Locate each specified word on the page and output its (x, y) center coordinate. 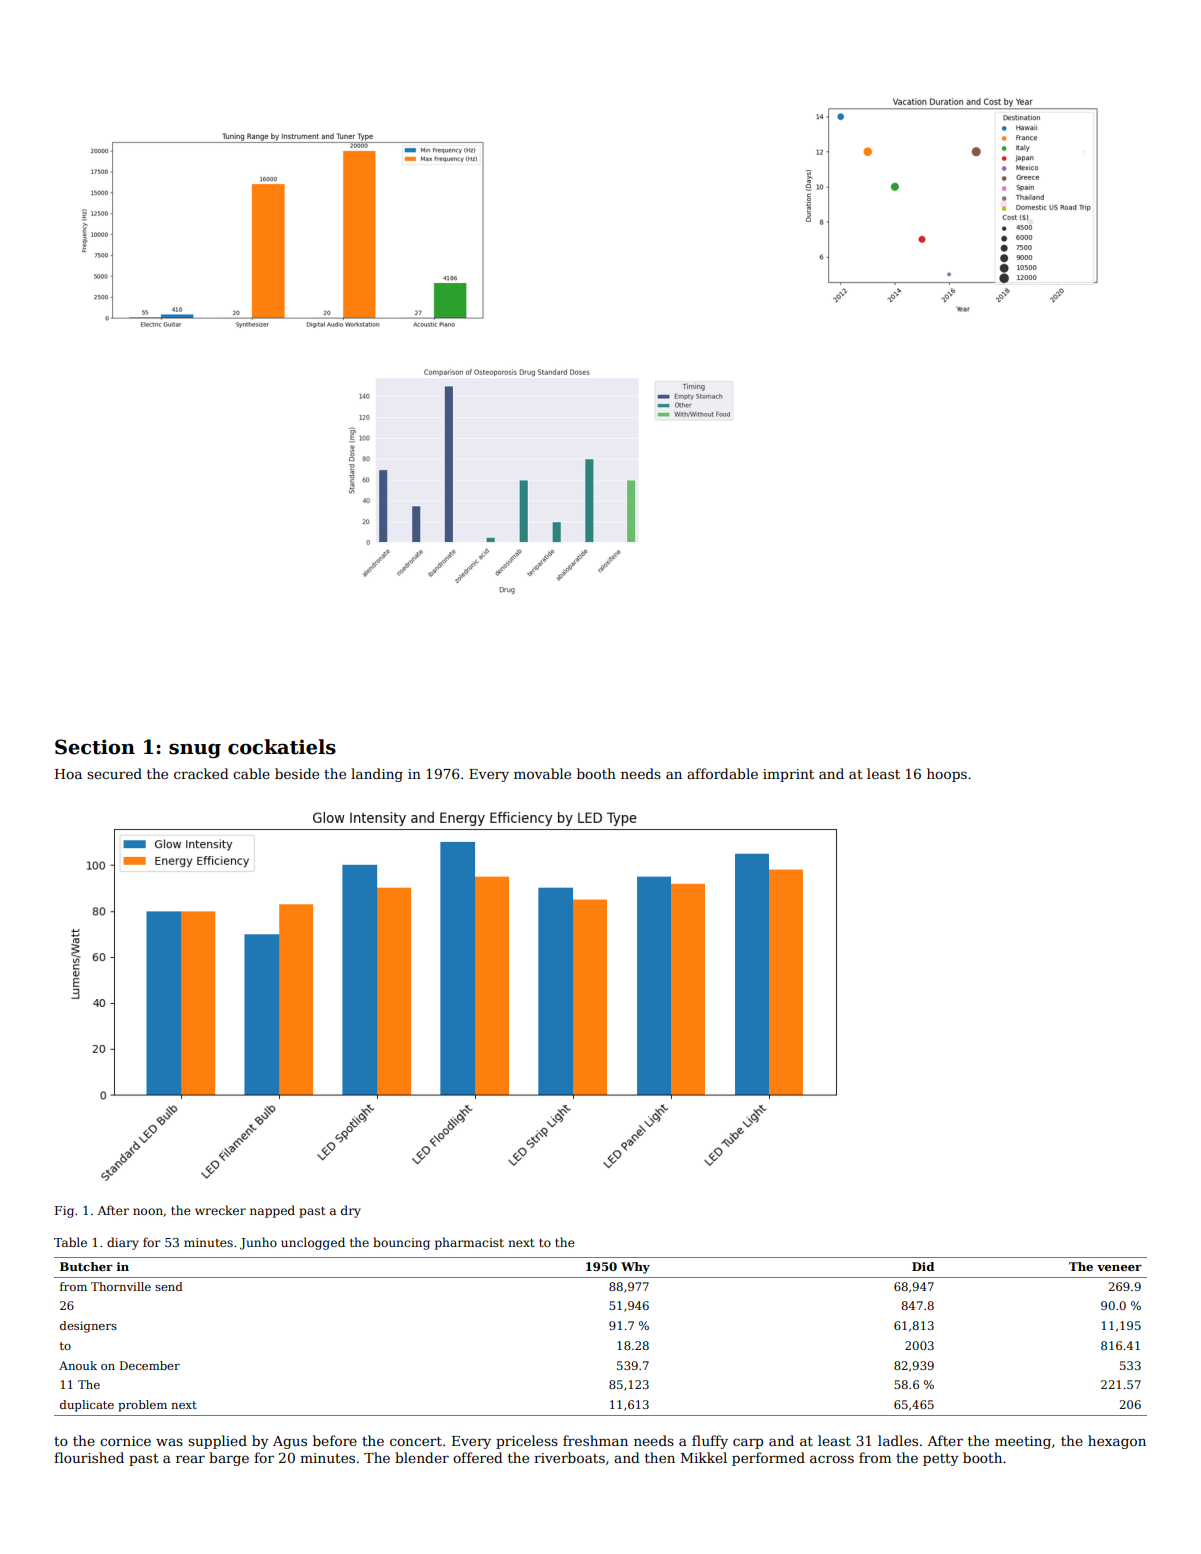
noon (148, 1211)
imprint (788, 775)
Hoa (68, 774)
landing (377, 775)
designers (88, 1327)
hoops (947, 775)
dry (351, 1211)
